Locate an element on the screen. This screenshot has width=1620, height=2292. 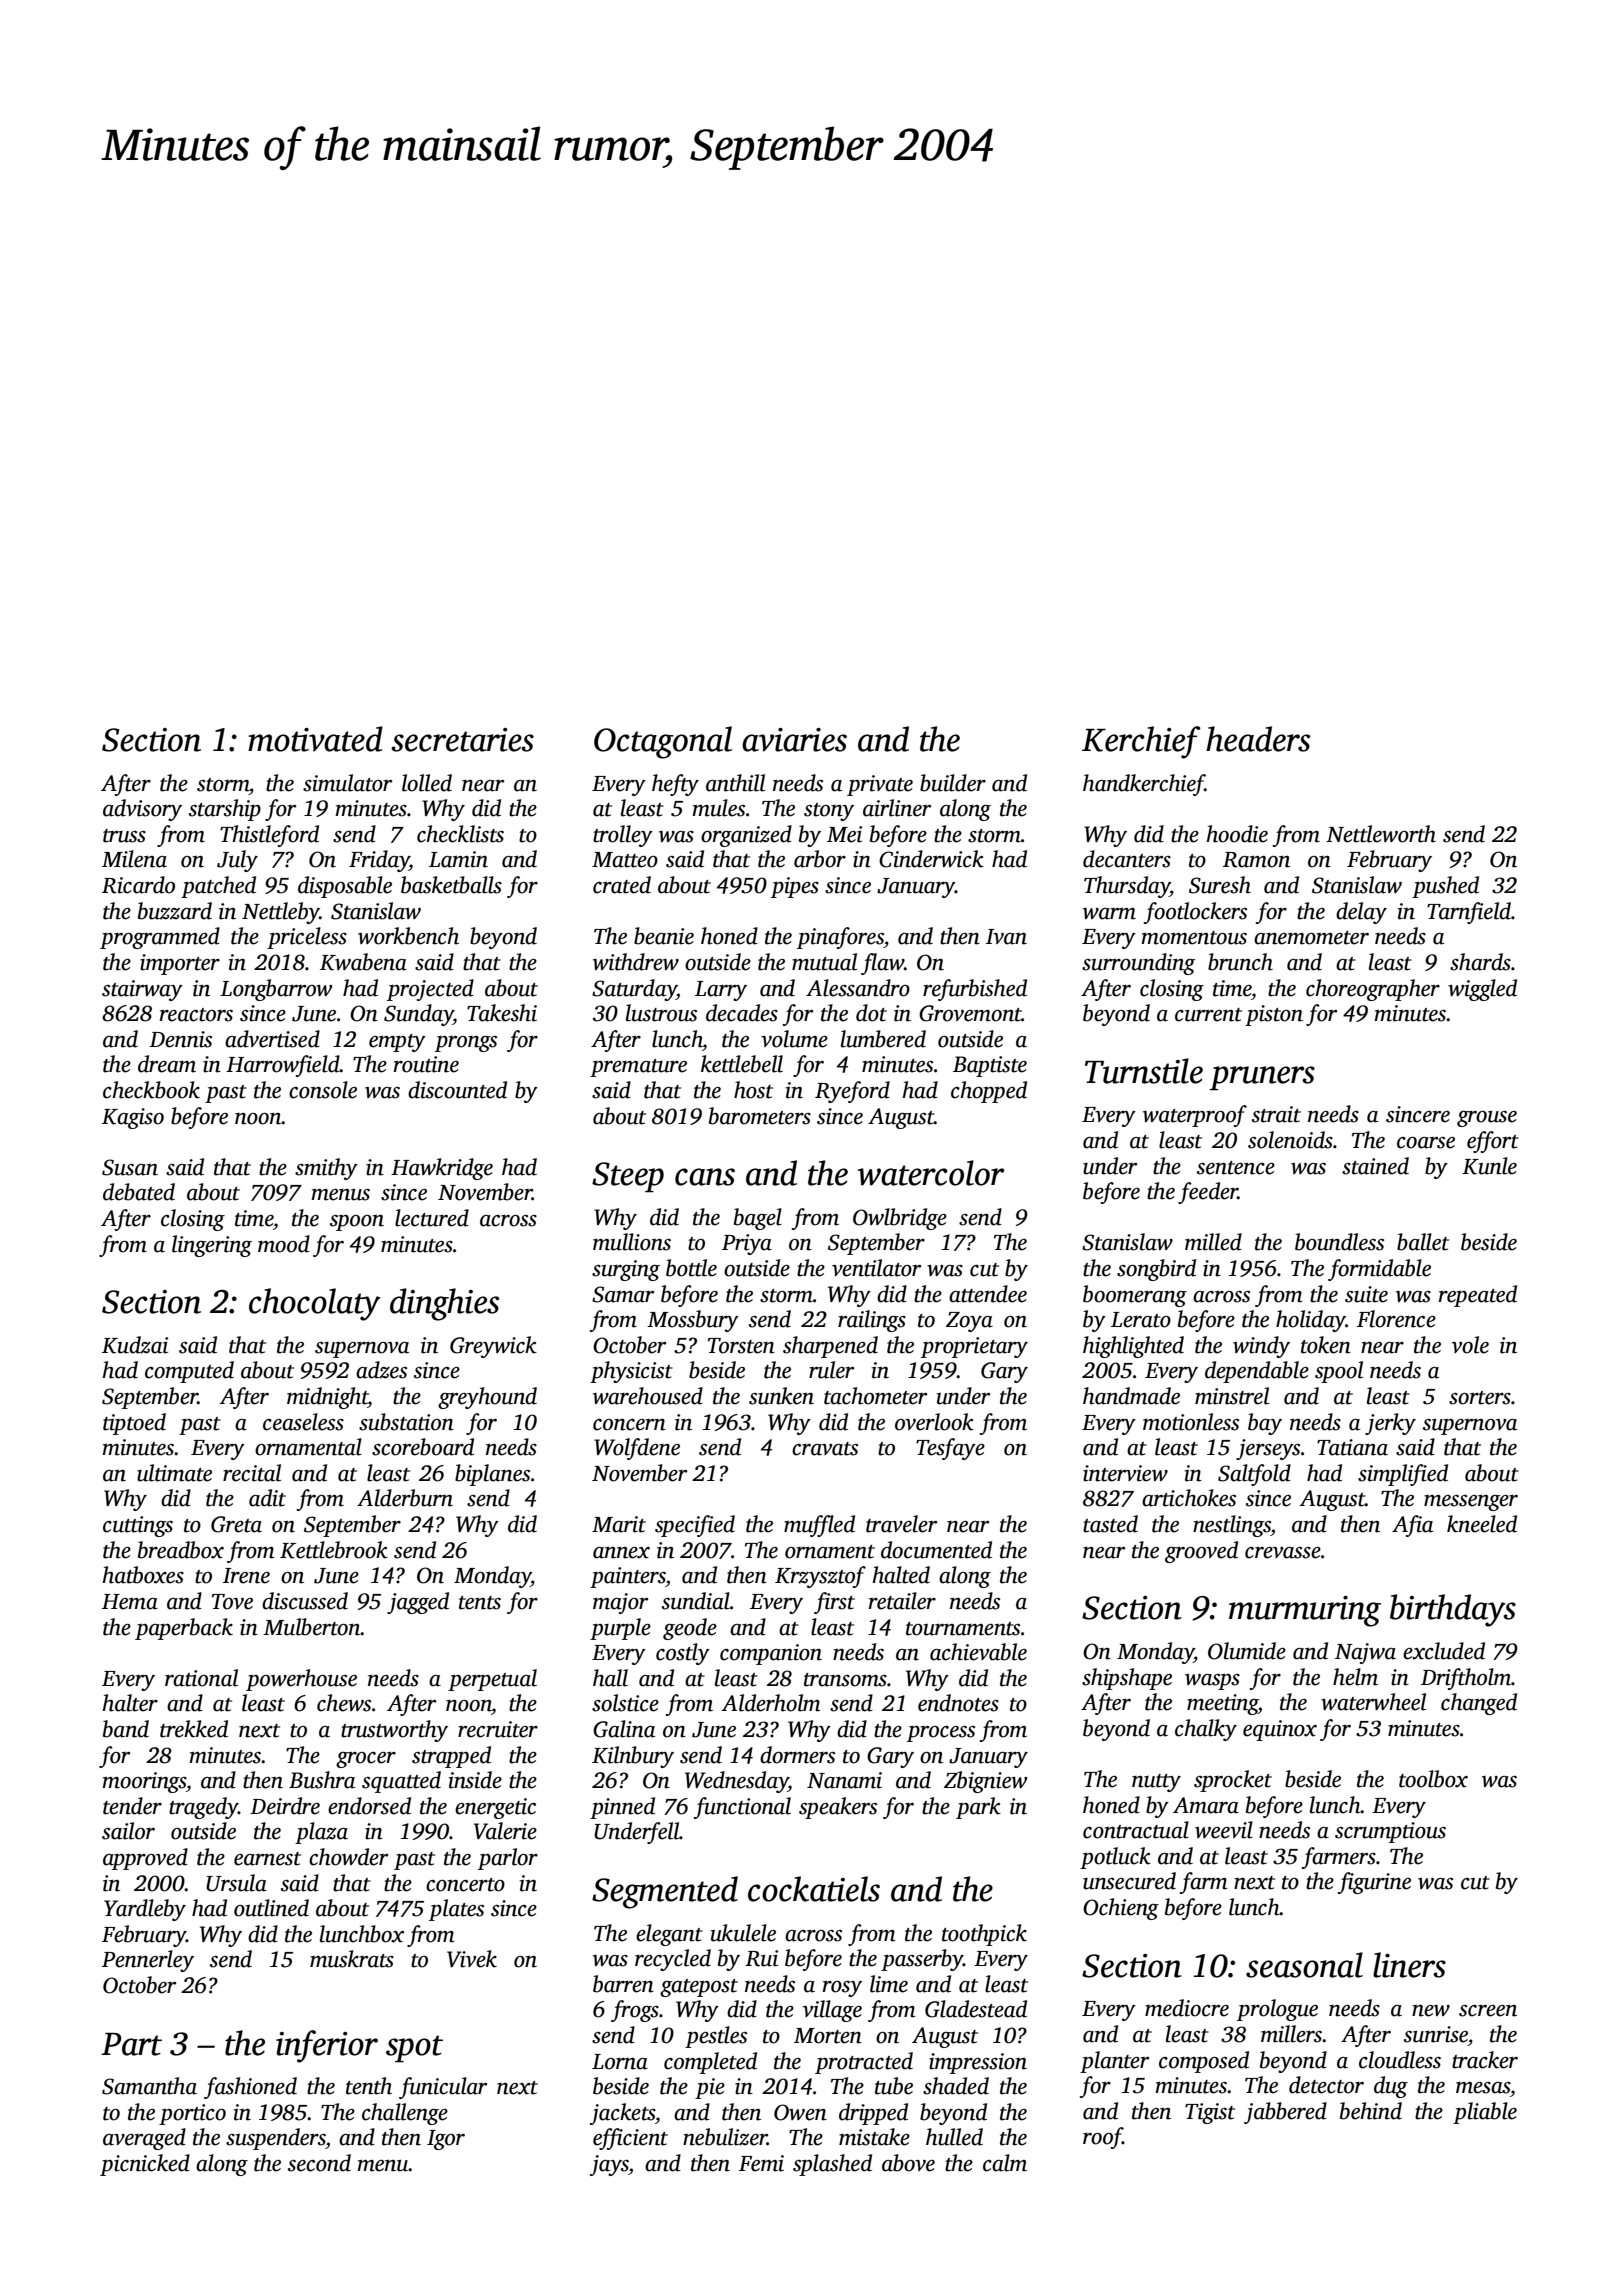
delay is located at coordinates (1361, 913).
